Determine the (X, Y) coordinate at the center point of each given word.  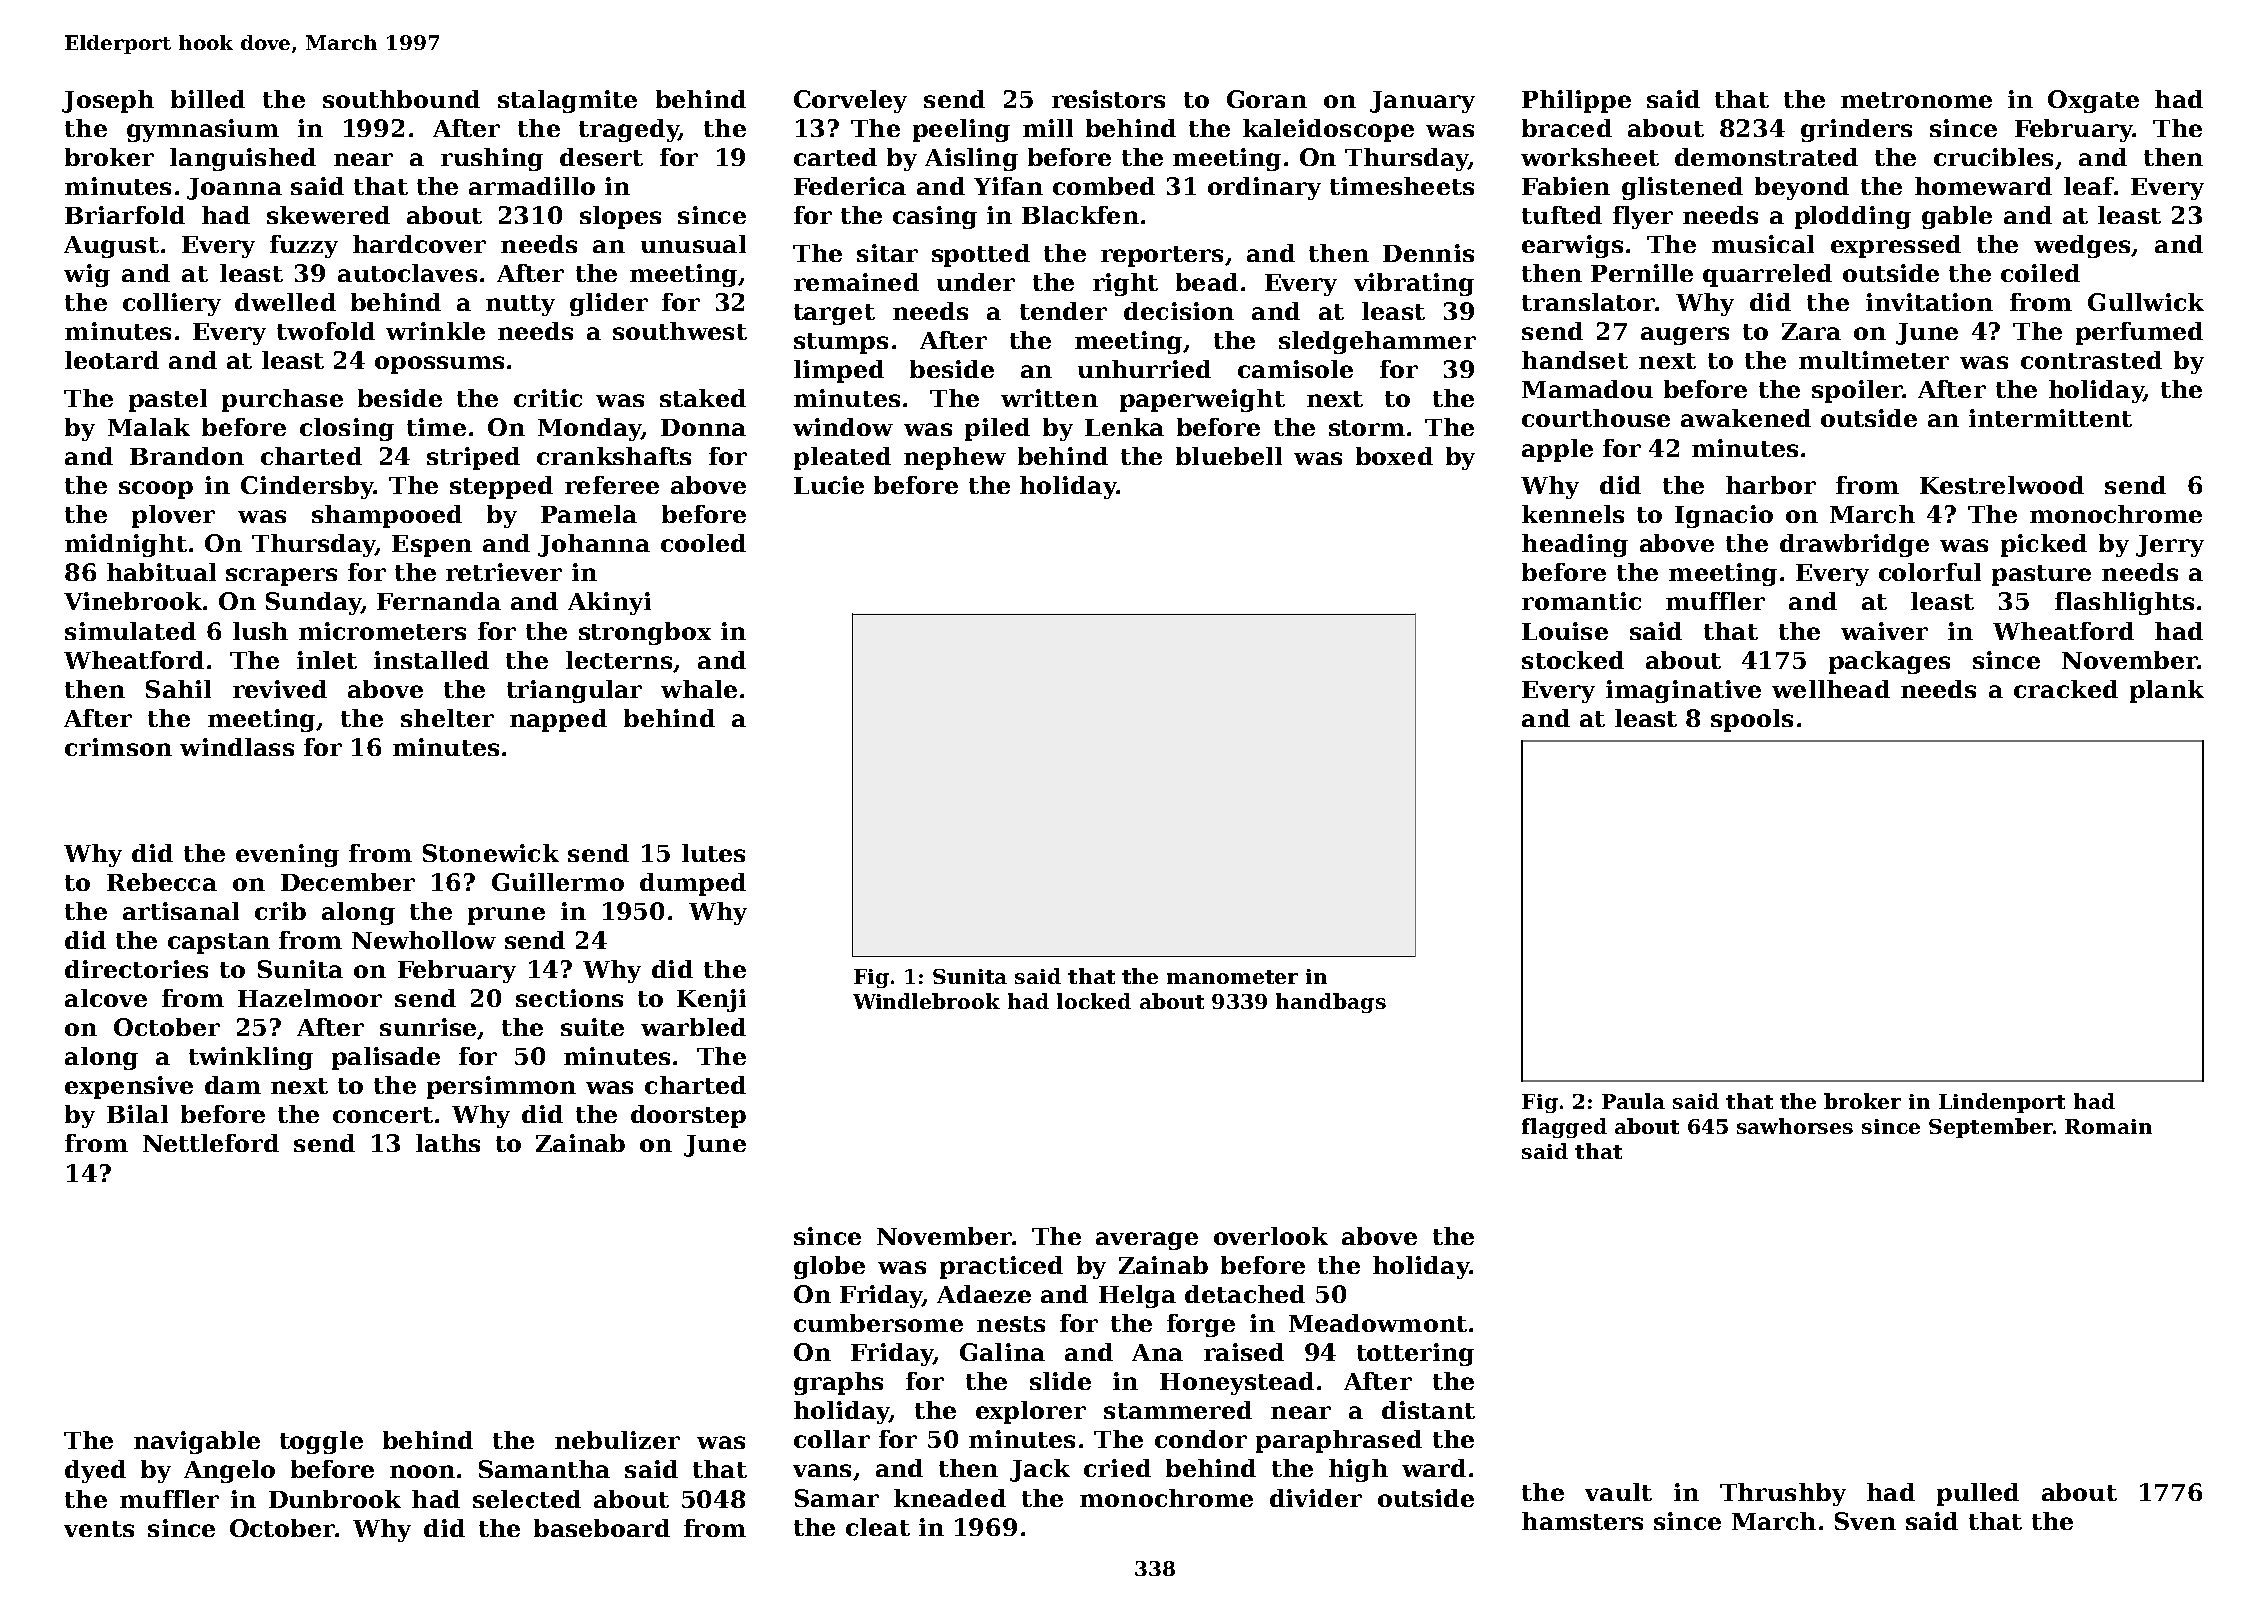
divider (1316, 1498)
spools (1752, 720)
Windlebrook (926, 1001)
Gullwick (2146, 302)
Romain (2108, 1126)
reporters (1162, 256)
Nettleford (211, 1143)
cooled (703, 543)
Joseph (108, 101)
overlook (1271, 1236)
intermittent (2050, 418)
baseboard (602, 1528)
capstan (219, 943)
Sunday (313, 603)
